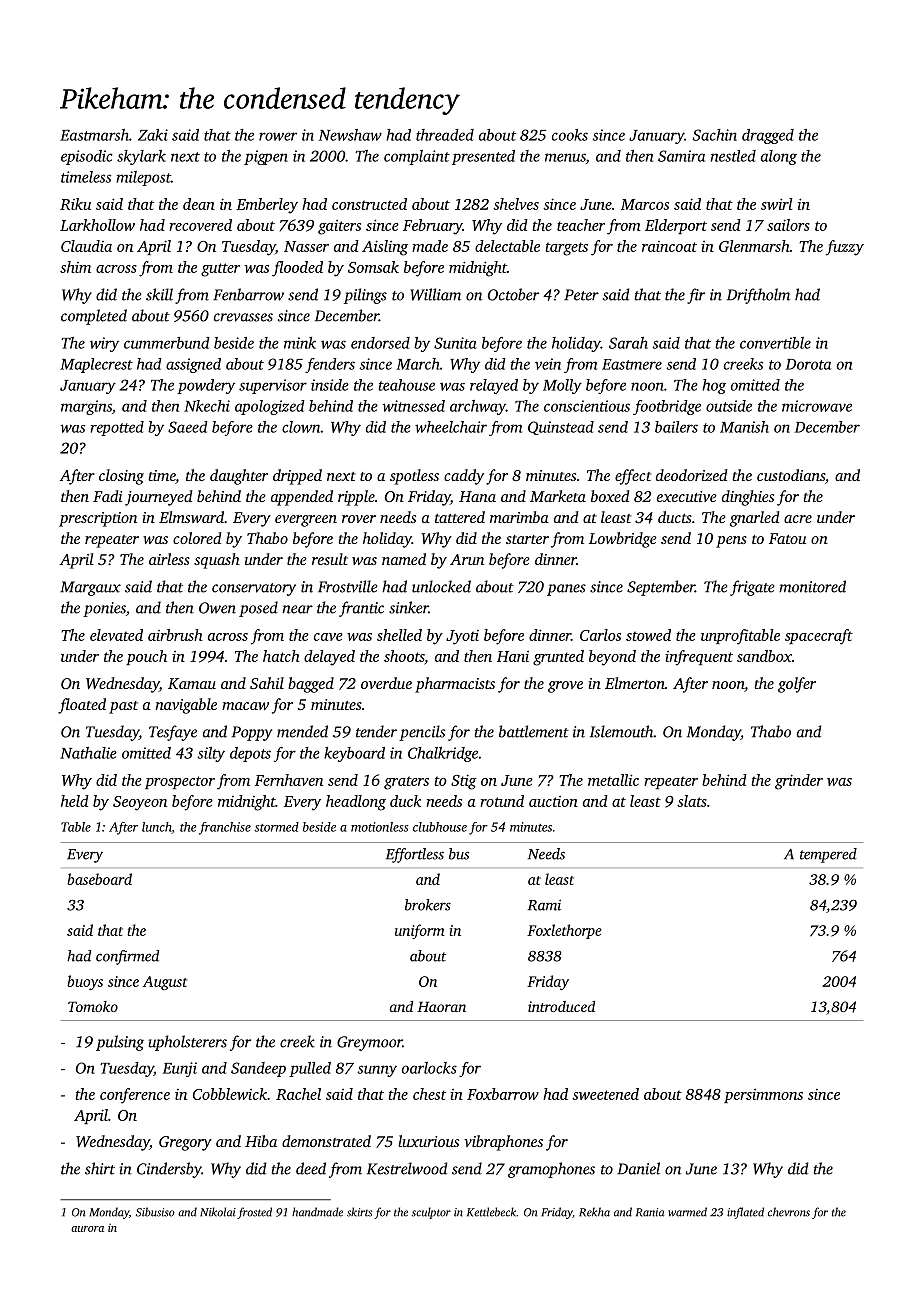 Image resolution: width=924 pixels, height=1308 pixels. Describe the element at coordinates (635, 683) in the document. I see `Elmerton` at that location.
